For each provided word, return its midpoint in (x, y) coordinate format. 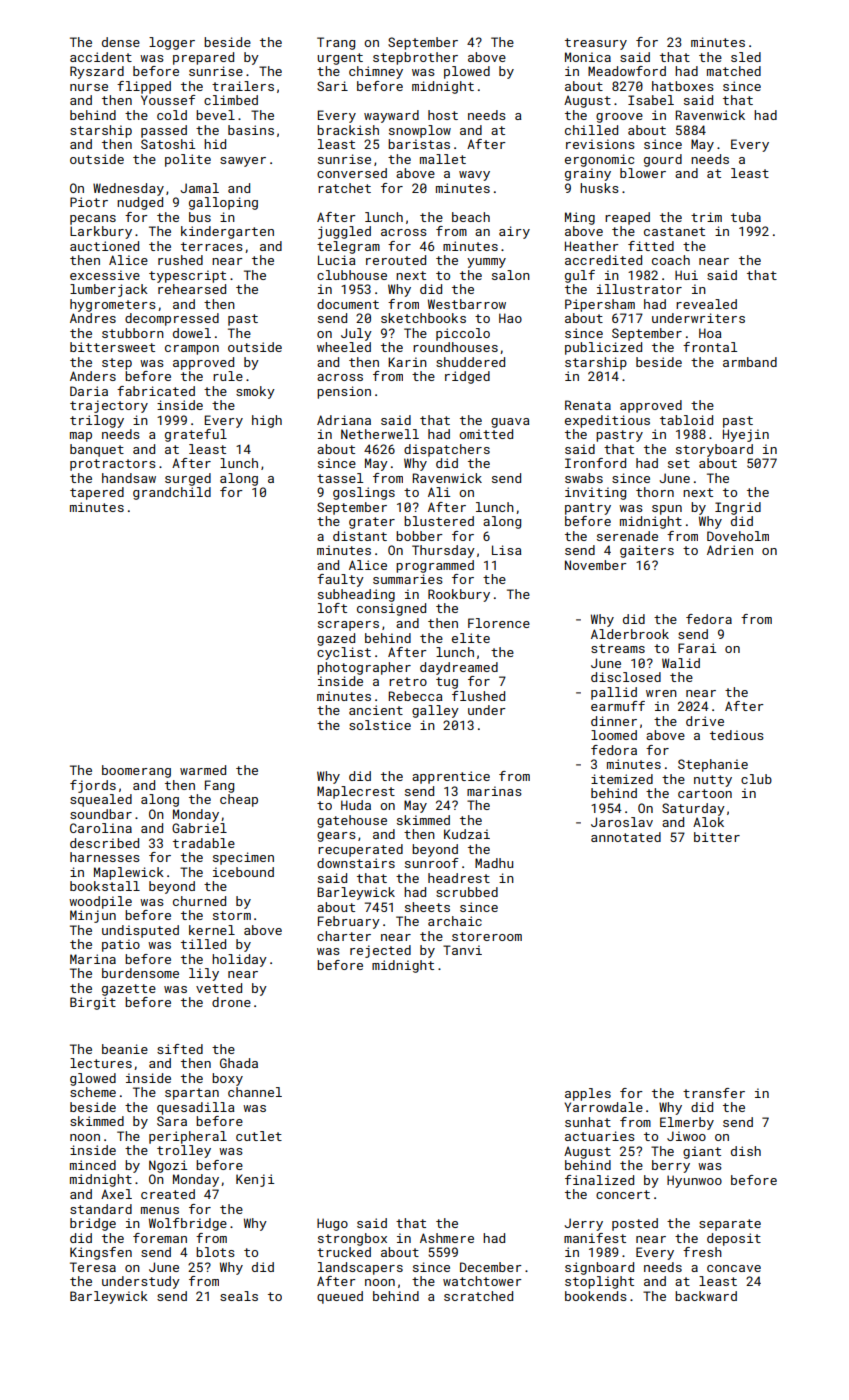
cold (172, 115)
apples (588, 1094)
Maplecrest (356, 792)
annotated (626, 837)
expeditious (607, 421)
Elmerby (687, 1123)
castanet (674, 231)
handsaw (129, 478)
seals (239, 1296)
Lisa (507, 550)
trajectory (109, 406)
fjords (93, 786)
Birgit (93, 1003)
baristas (419, 144)
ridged (467, 377)
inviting (595, 493)
